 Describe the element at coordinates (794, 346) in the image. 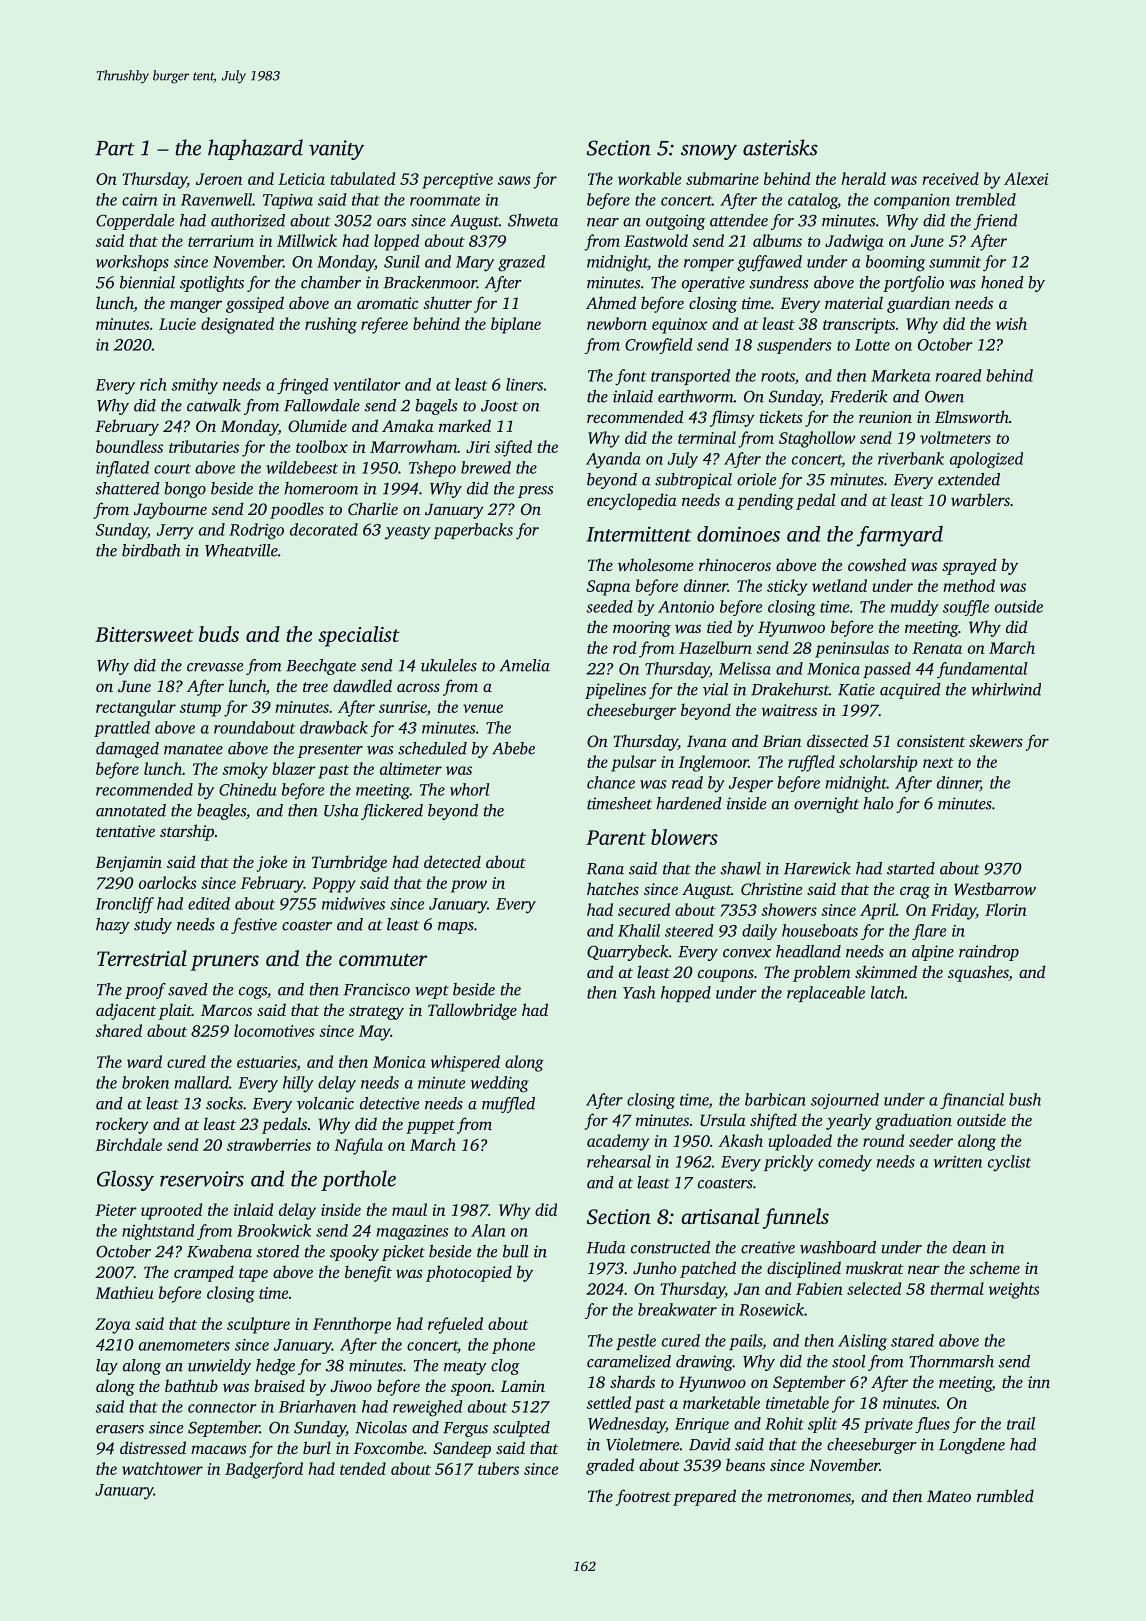

I see `suspenders` at that location.
